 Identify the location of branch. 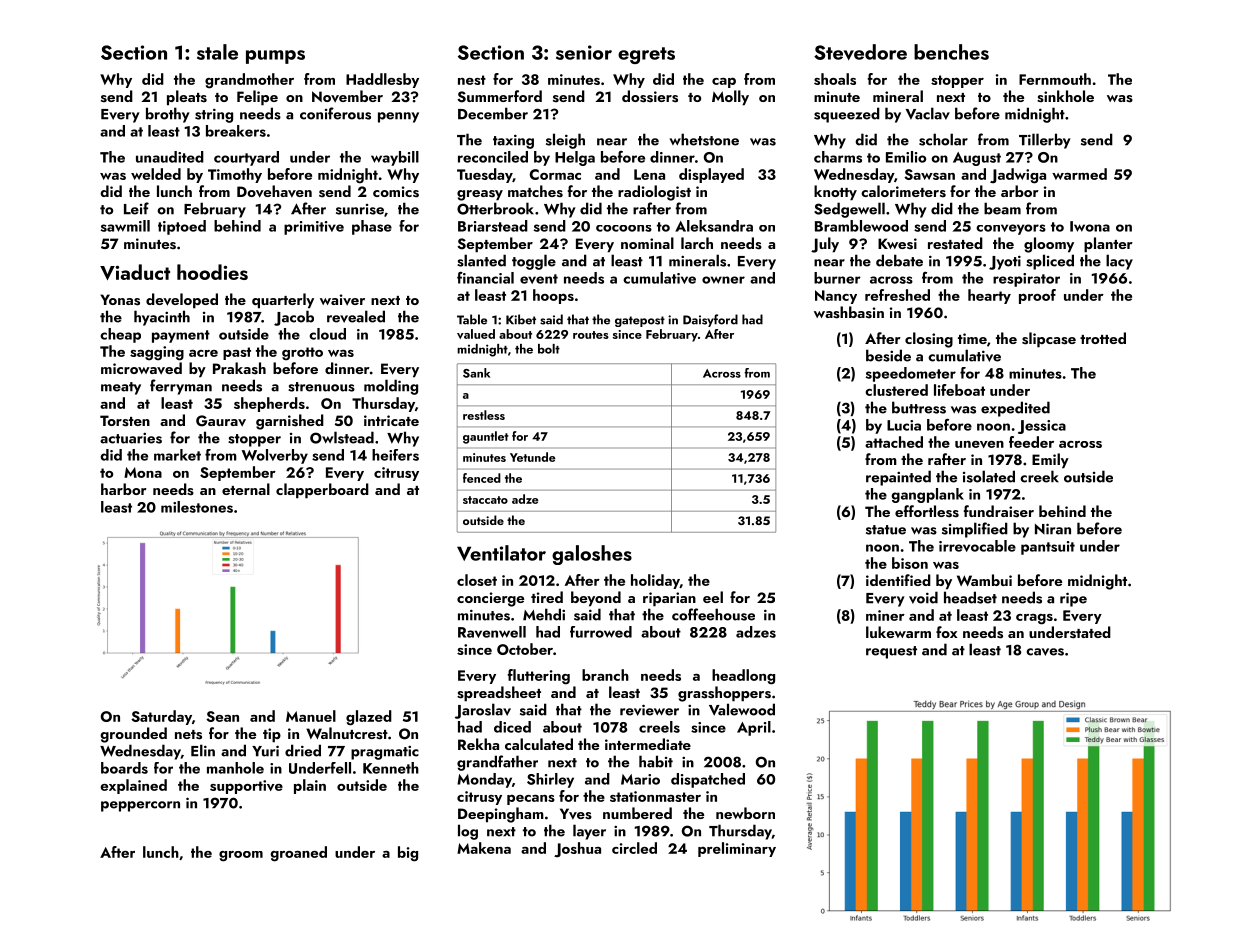
(605, 675).
